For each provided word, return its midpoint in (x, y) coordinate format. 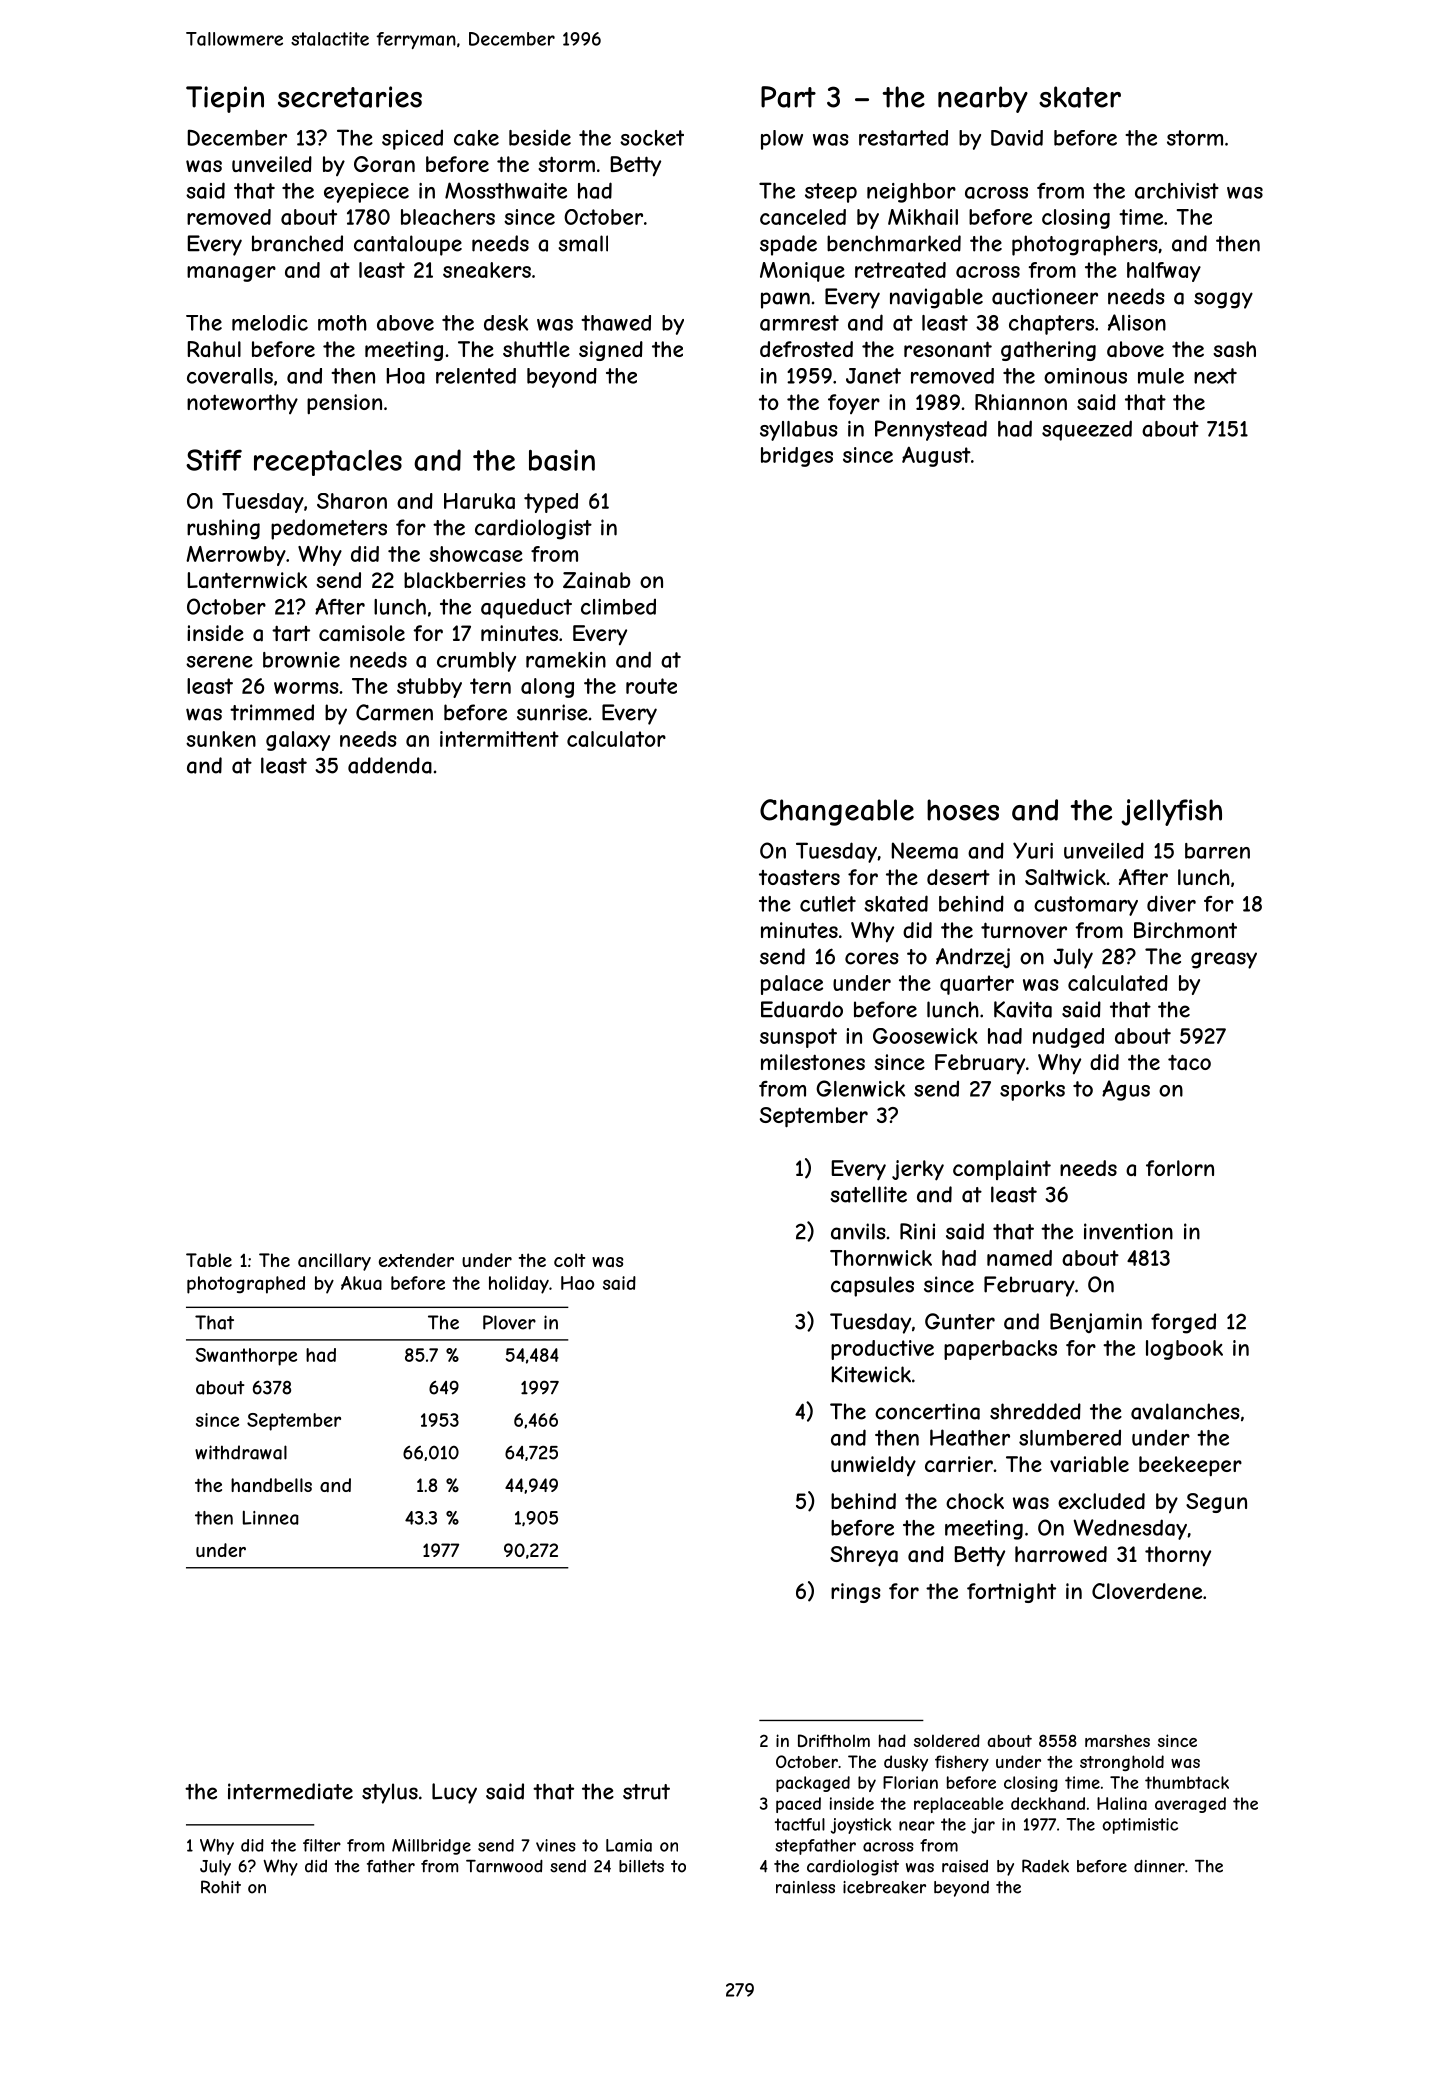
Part (788, 97)
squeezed (1087, 430)
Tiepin (225, 99)
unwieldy (873, 1466)
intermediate (290, 1791)
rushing (223, 529)
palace (792, 985)
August (936, 457)
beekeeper (1190, 1466)
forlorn (1180, 1168)
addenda (390, 765)
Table (209, 1260)
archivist (1177, 191)
